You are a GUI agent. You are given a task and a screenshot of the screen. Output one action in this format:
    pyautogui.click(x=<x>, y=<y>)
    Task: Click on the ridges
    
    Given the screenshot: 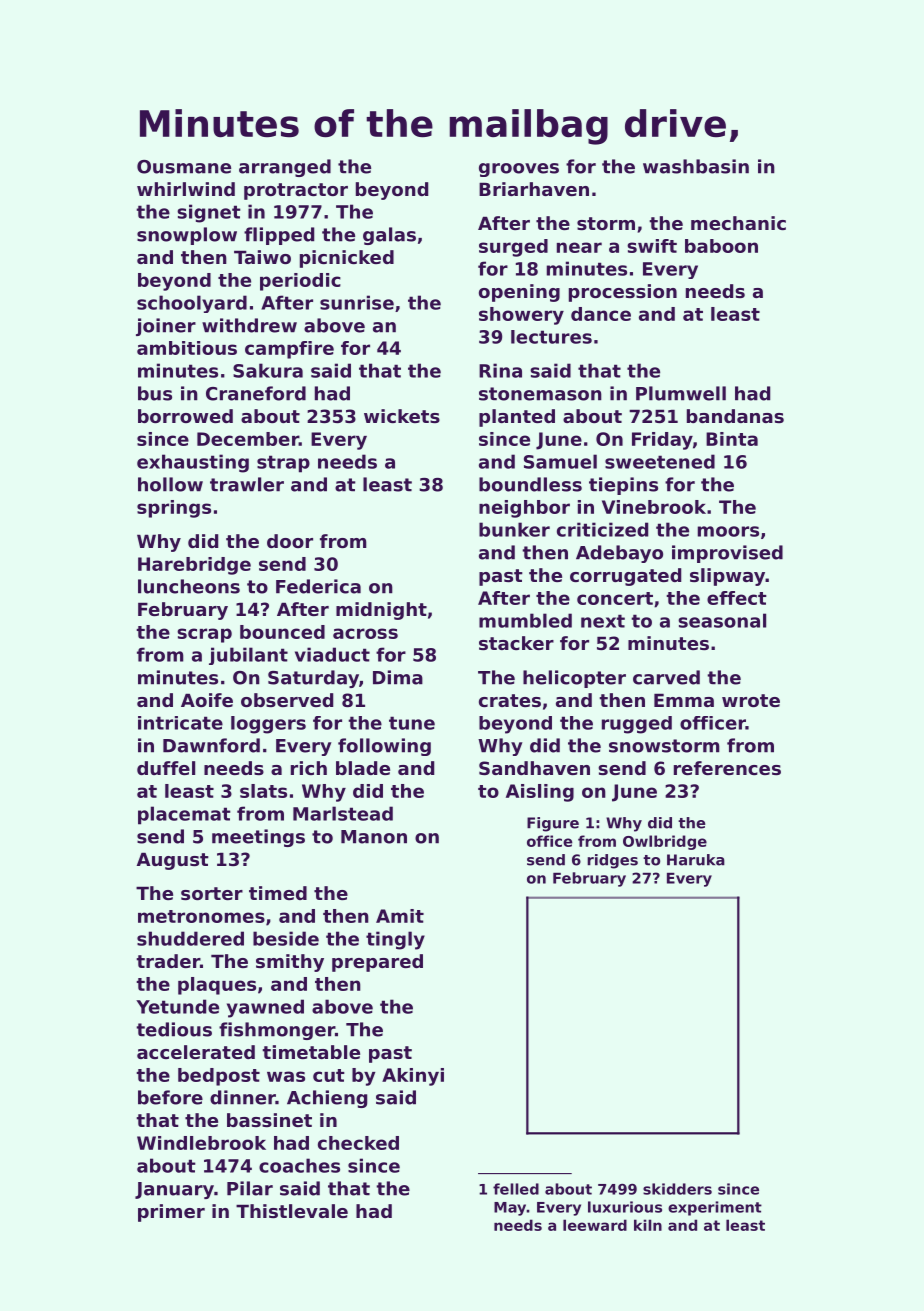 What is the action you would take?
    pyautogui.click(x=612, y=861)
